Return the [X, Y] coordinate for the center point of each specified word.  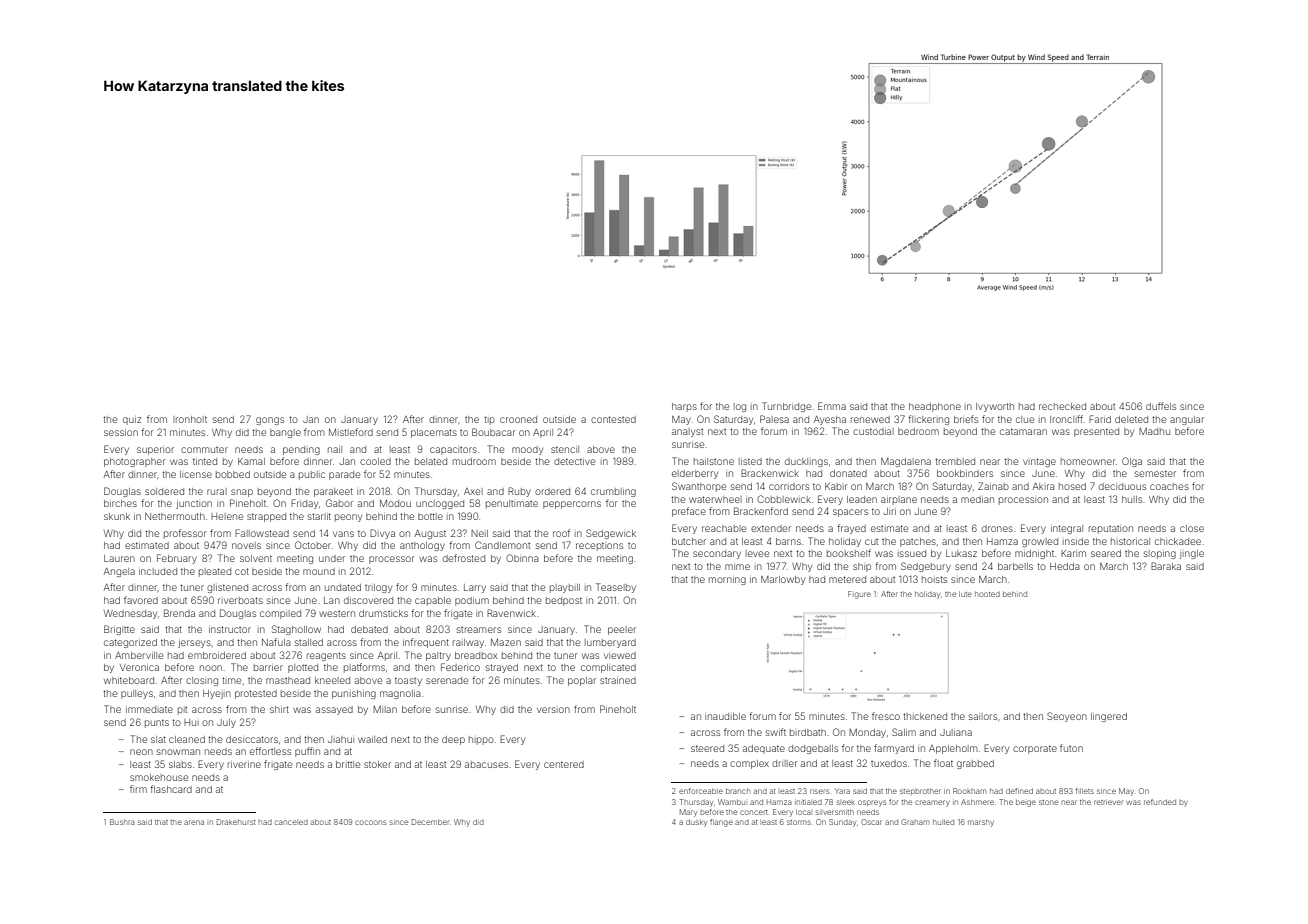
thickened [925, 716]
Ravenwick [511, 613]
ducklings [806, 462]
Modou [395, 503]
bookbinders [965, 473]
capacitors [453, 451]
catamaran [1023, 431]
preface [689, 512]
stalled [309, 642]
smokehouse [159, 777]
